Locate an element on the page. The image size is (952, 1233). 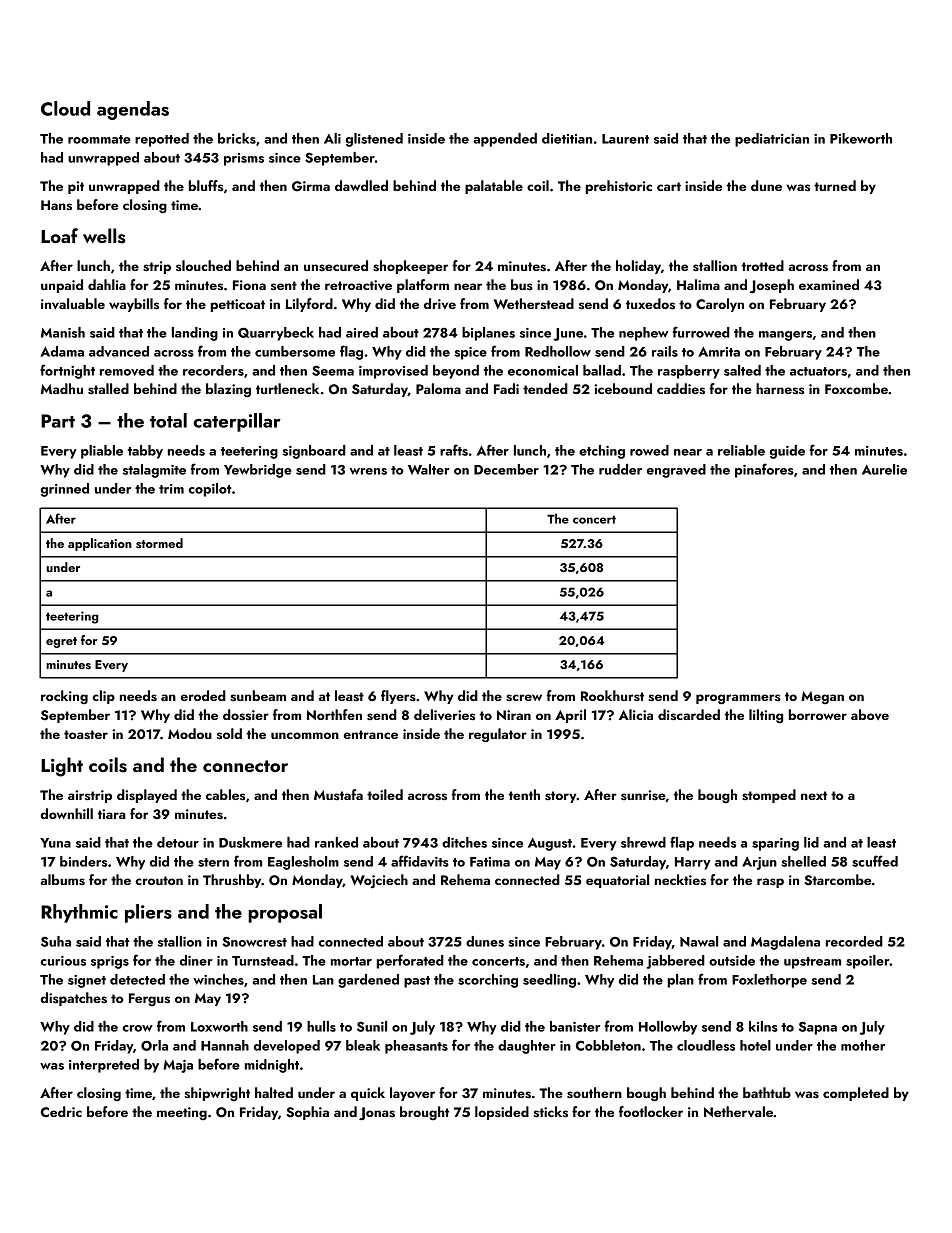
scuffed is located at coordinates (875, 861).
